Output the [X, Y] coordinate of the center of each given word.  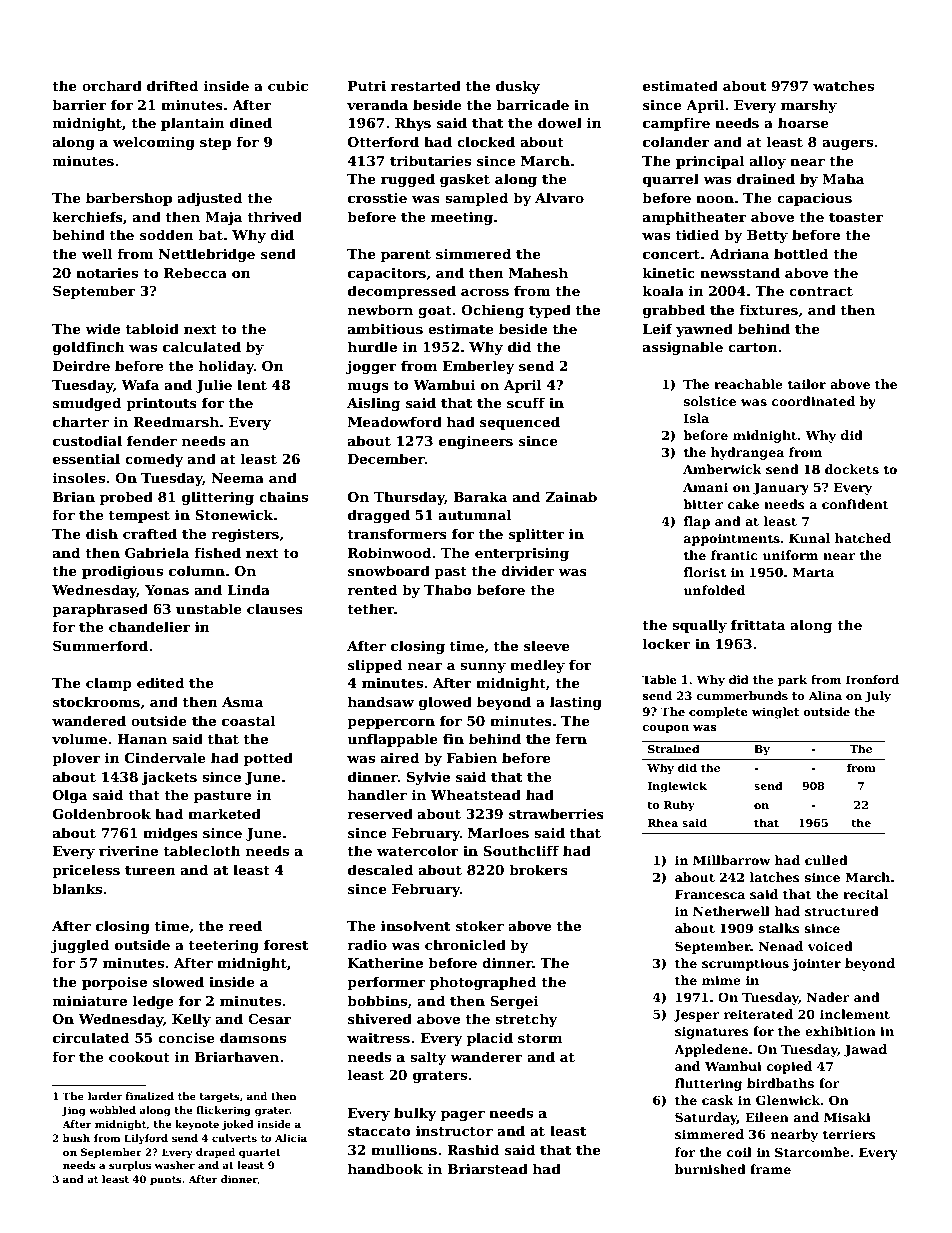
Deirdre [81, 365]
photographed [483, 983]
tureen [150, 870]
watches [843, 85]
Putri [367, 86]
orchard [112, 85]
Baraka [480, 496]
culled [826, 860]
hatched [863, 538]
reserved [380, 813]
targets [220, 1097]
